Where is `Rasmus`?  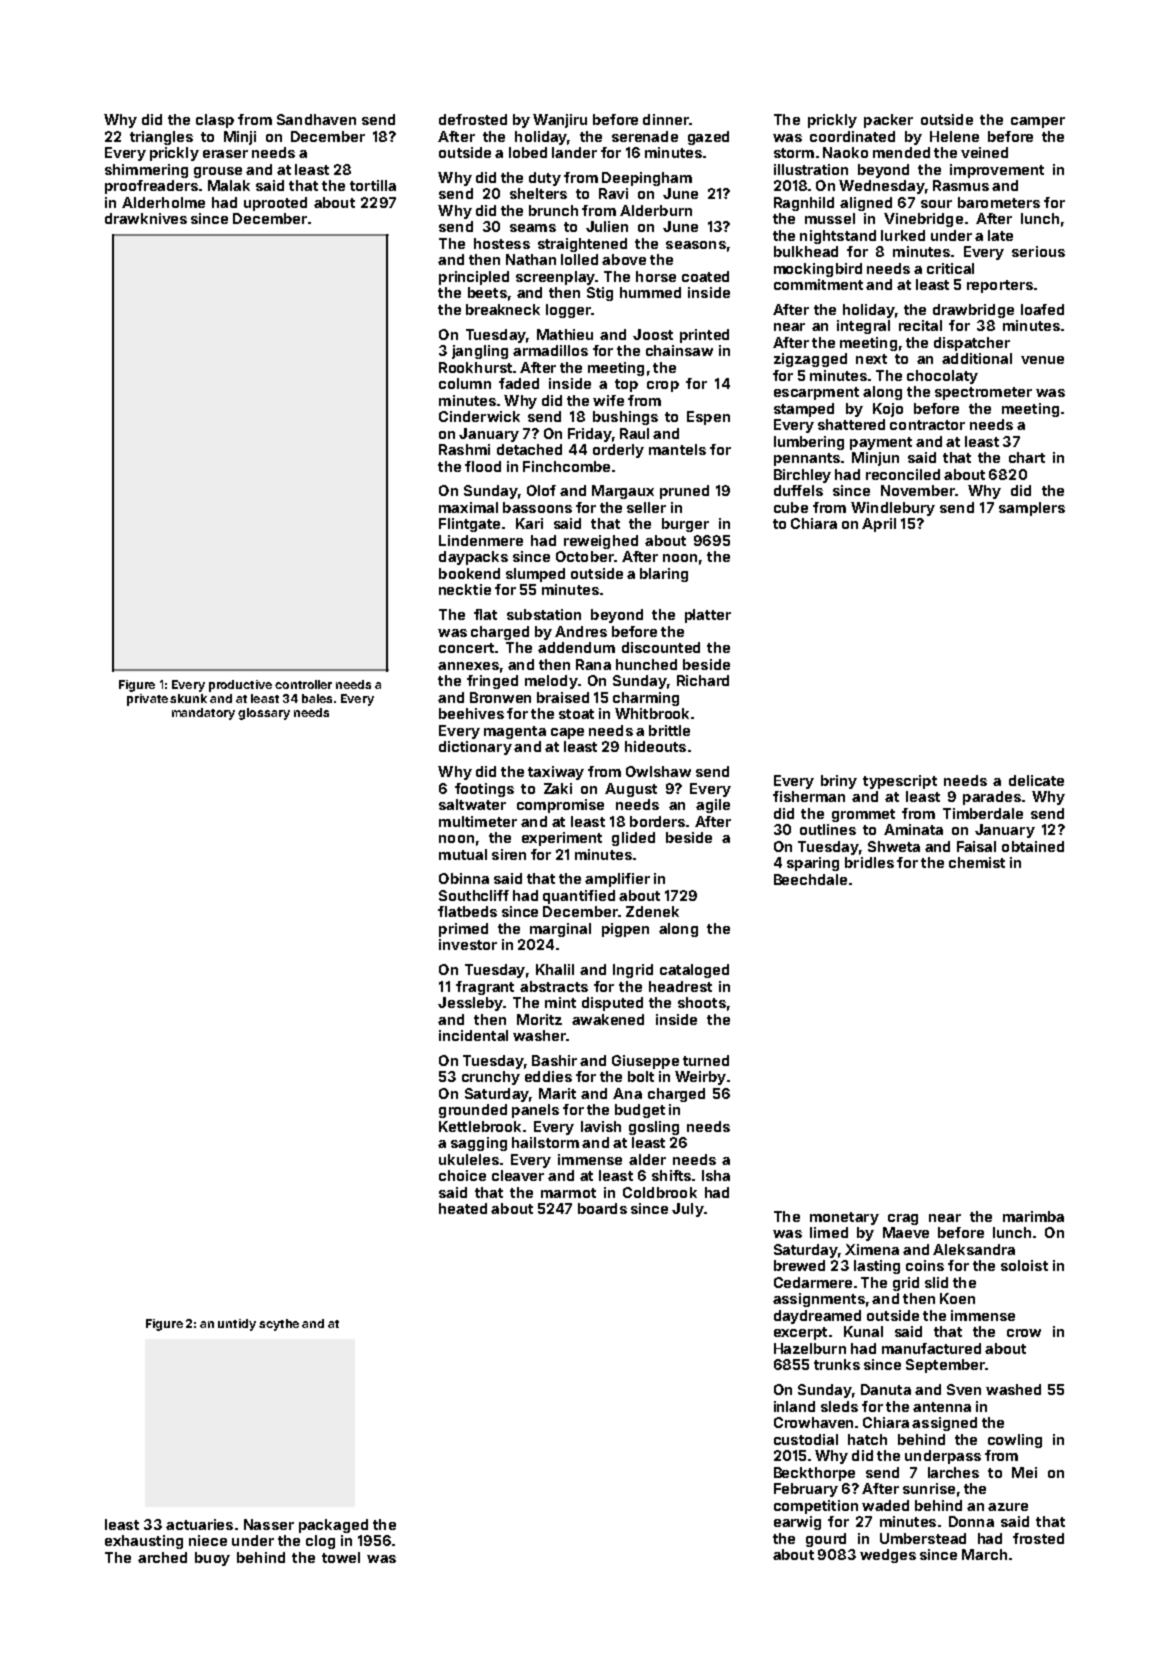
Rasmus is located at coordinates (961, 185).
